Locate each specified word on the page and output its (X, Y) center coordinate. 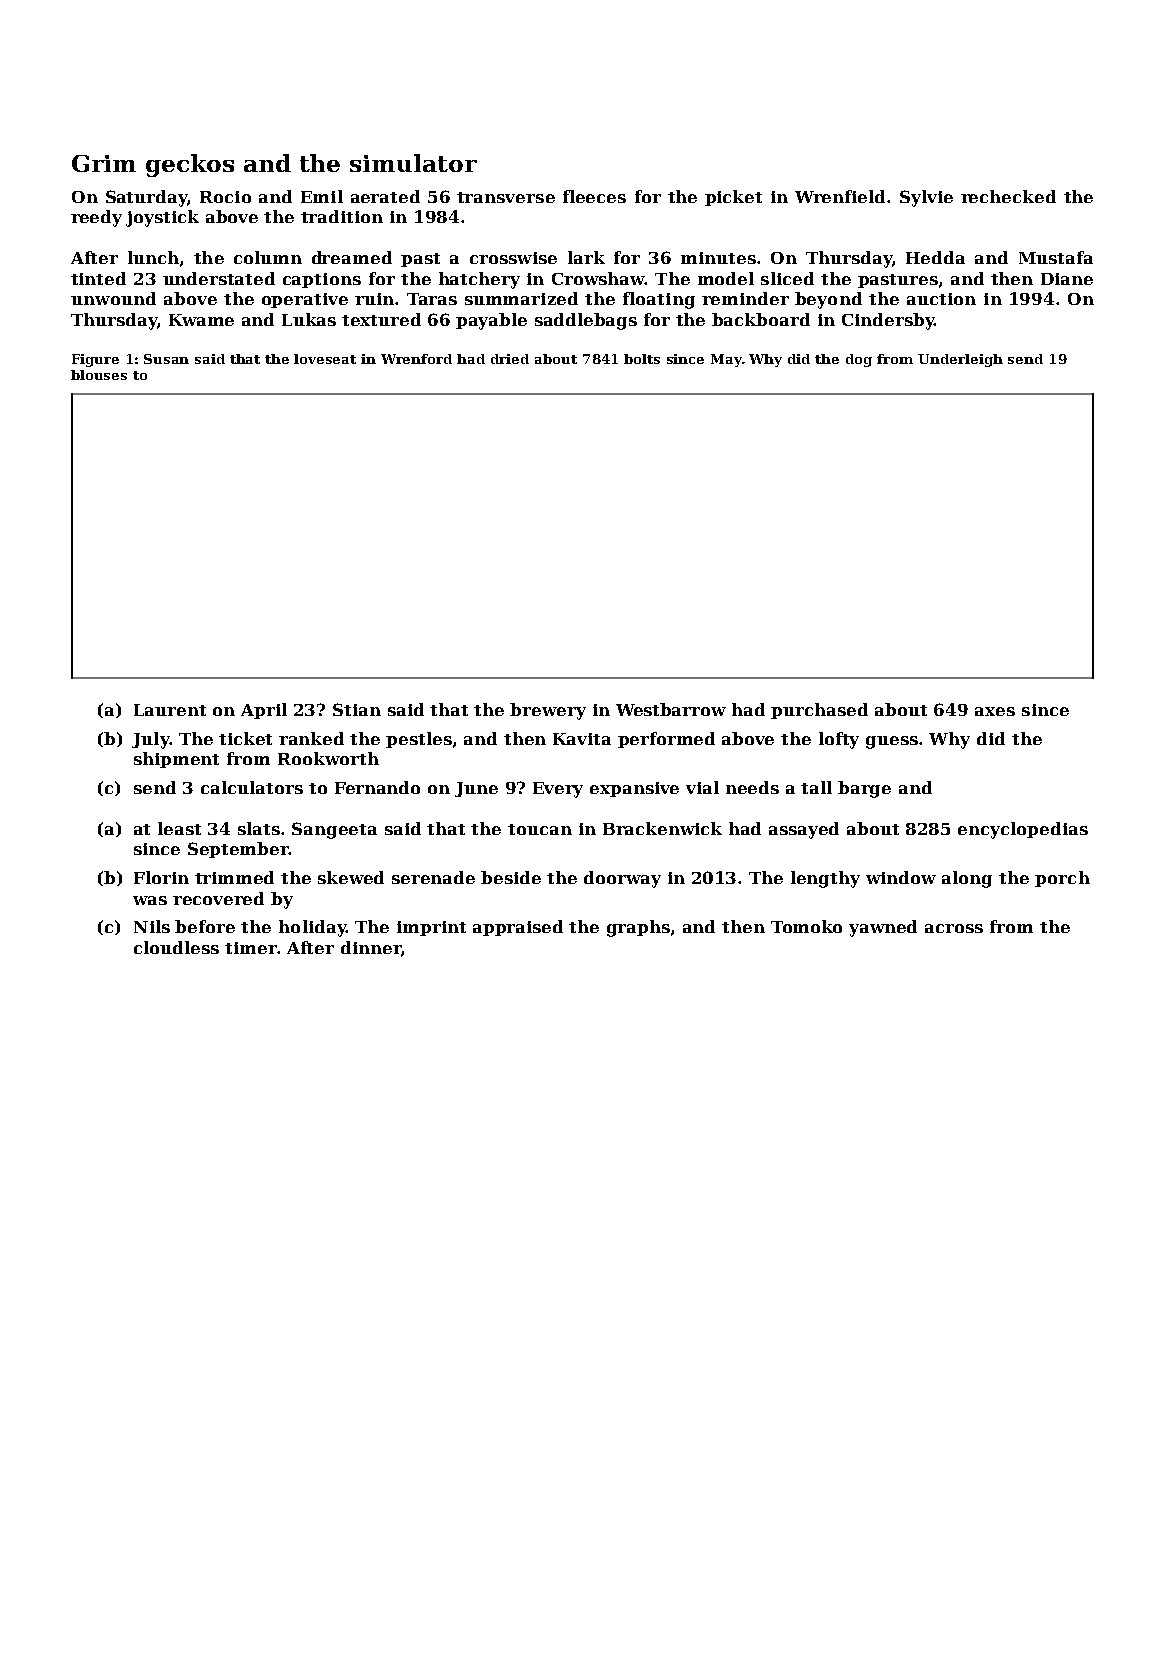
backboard (761, 319)
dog (859, 360)
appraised (518, 928)
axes (995, 711)
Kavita (582, 739)
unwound (113, 298)
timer (251, 948)
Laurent (170, 710)
